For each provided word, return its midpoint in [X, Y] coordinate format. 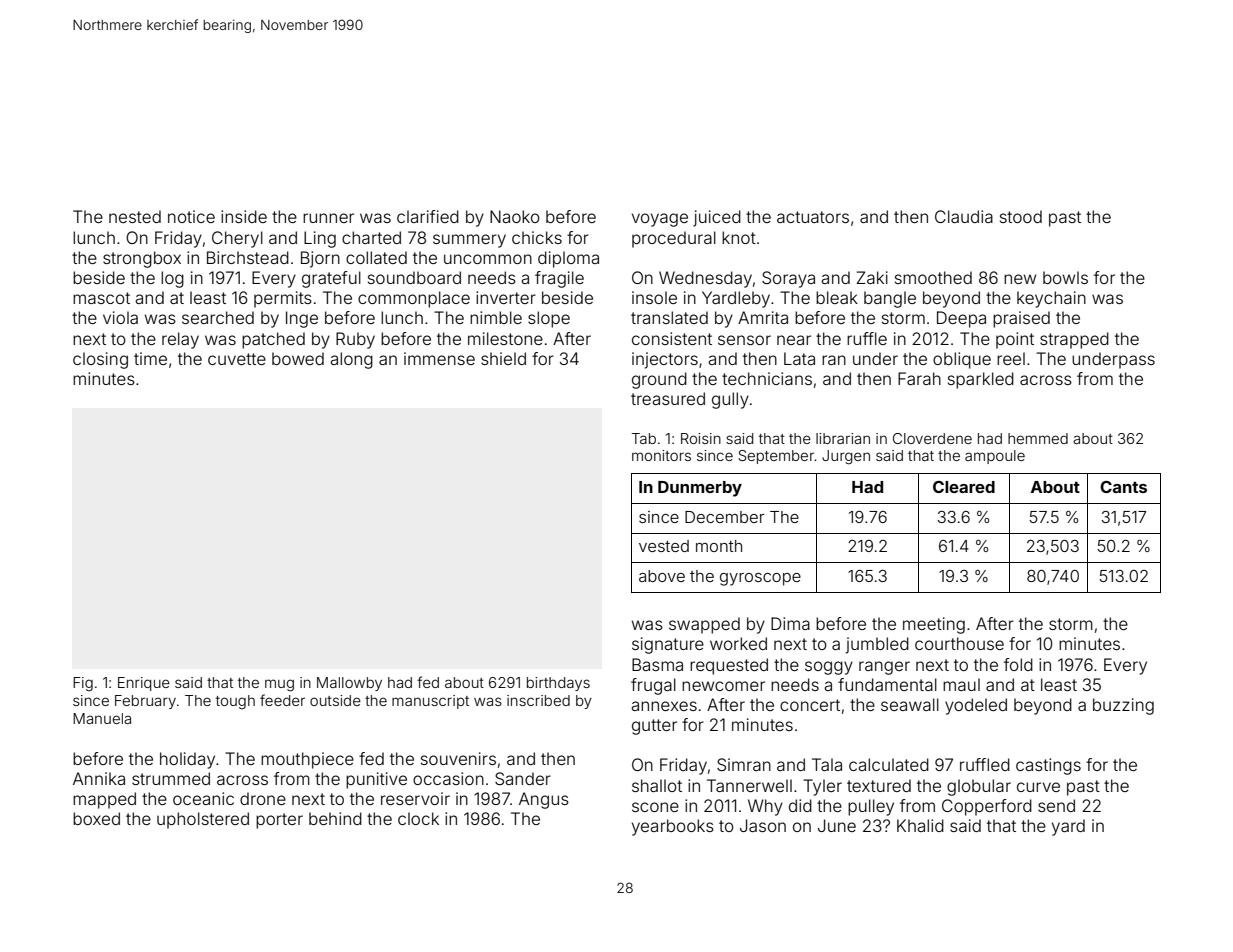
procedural [674, 239]
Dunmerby [700, 489]
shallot [657, 785]
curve [1038, 787]
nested [135, 216]
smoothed [933, 277]
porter [279, 821]
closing [100, 360]
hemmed [1038, 438]
